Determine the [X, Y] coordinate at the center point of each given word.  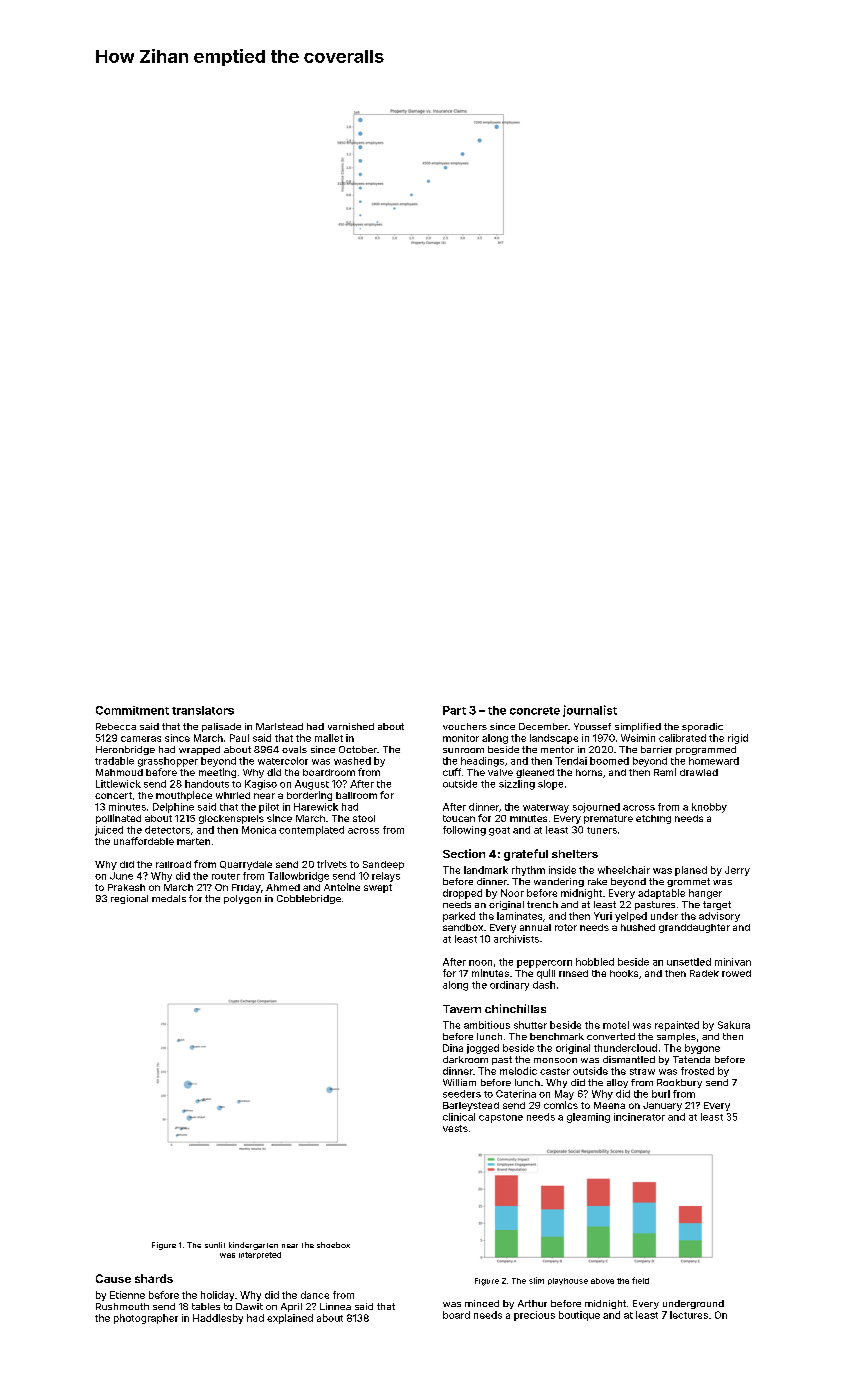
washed [352, 761]
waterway [546, 808]
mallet [329, 738]
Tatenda [691, 1059]
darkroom [465, 1059]
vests [455, 1128]
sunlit [215, 1245]
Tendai [571, 761]
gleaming [588, 1118]
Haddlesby [218, 1319]
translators [203, 710]
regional [129, 899]
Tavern [462, 1009]
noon [480, 963]
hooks [624, 973]
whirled [233, 795]
